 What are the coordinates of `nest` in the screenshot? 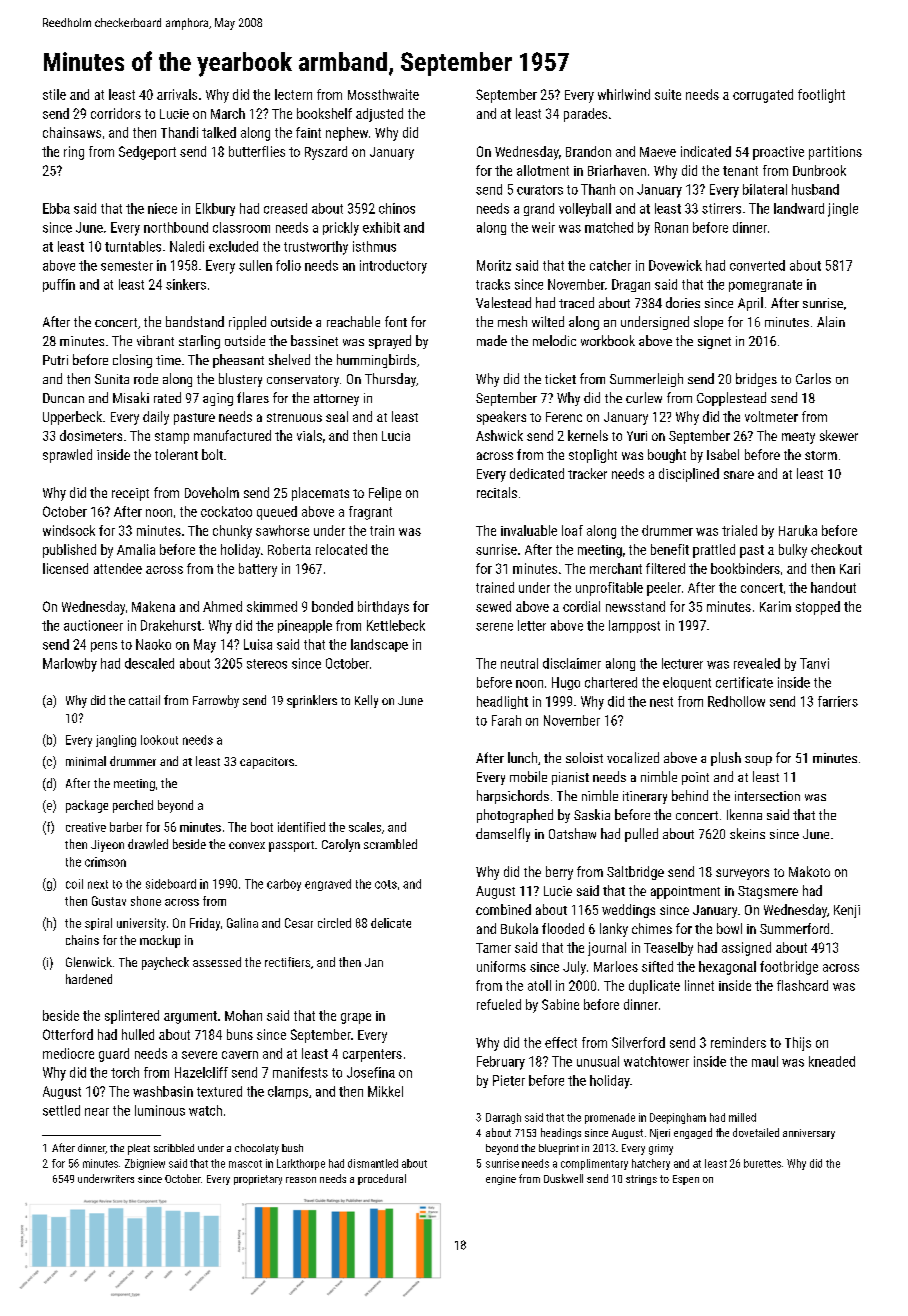 It's located at (661, 702).
